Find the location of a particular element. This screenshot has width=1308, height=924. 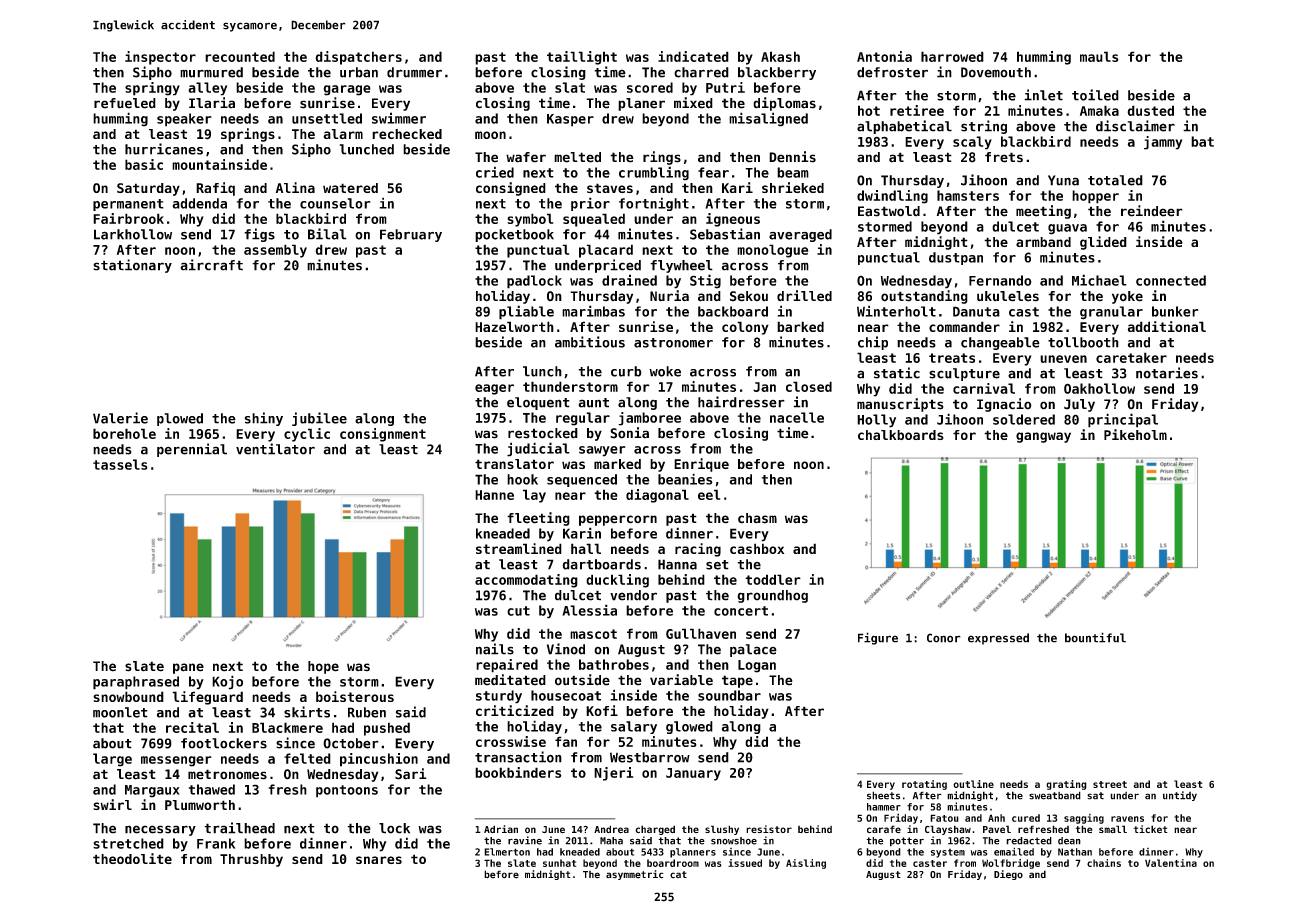

planer is located at coordinates (641, 104).
